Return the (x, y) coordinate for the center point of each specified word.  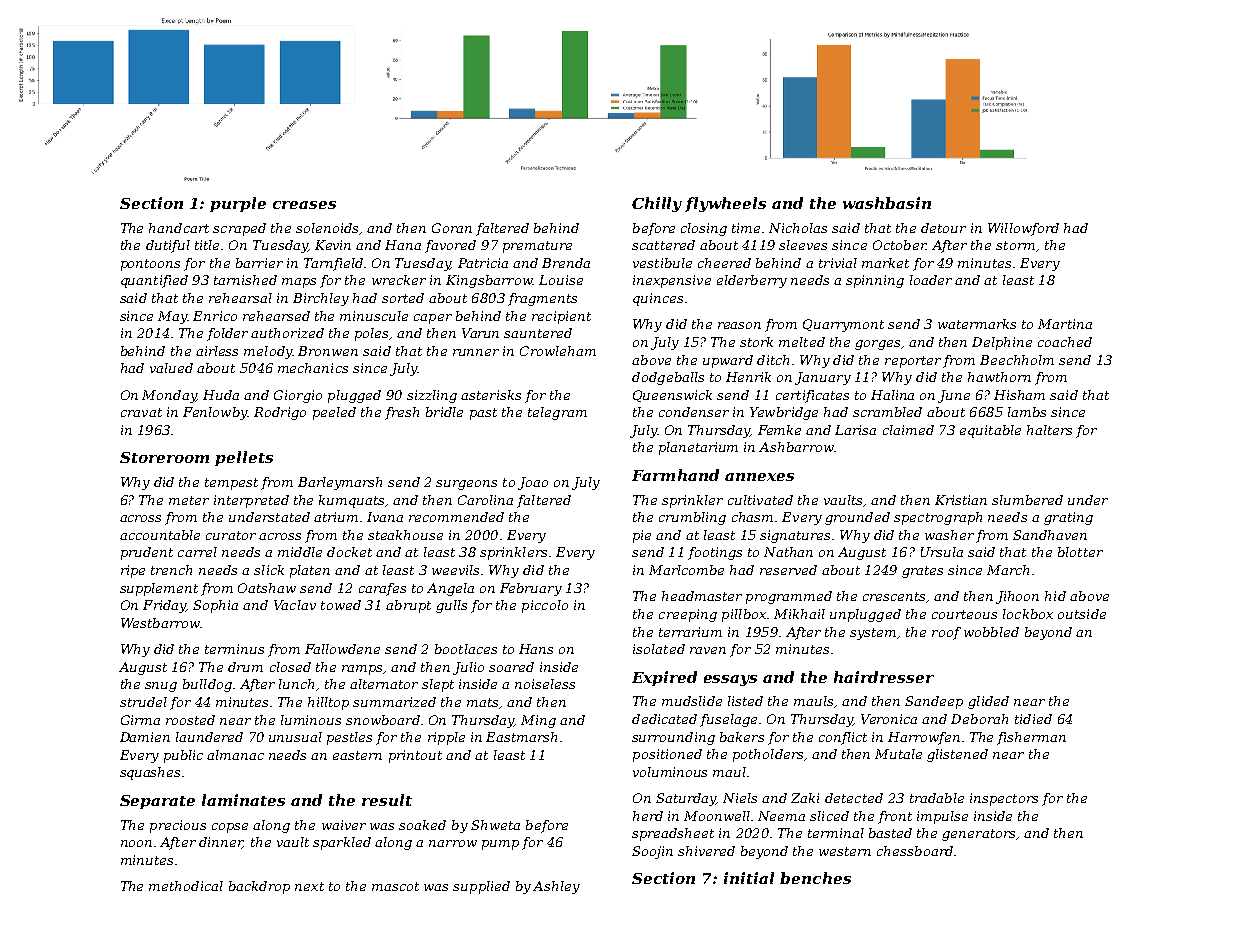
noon (136, 843)
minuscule (374, 316)
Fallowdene (342, 649)
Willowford (1023, 229)
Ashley (556, 887)
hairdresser (884, 677)
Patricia (483, 263)
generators (978, 835)
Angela (450, 589)
